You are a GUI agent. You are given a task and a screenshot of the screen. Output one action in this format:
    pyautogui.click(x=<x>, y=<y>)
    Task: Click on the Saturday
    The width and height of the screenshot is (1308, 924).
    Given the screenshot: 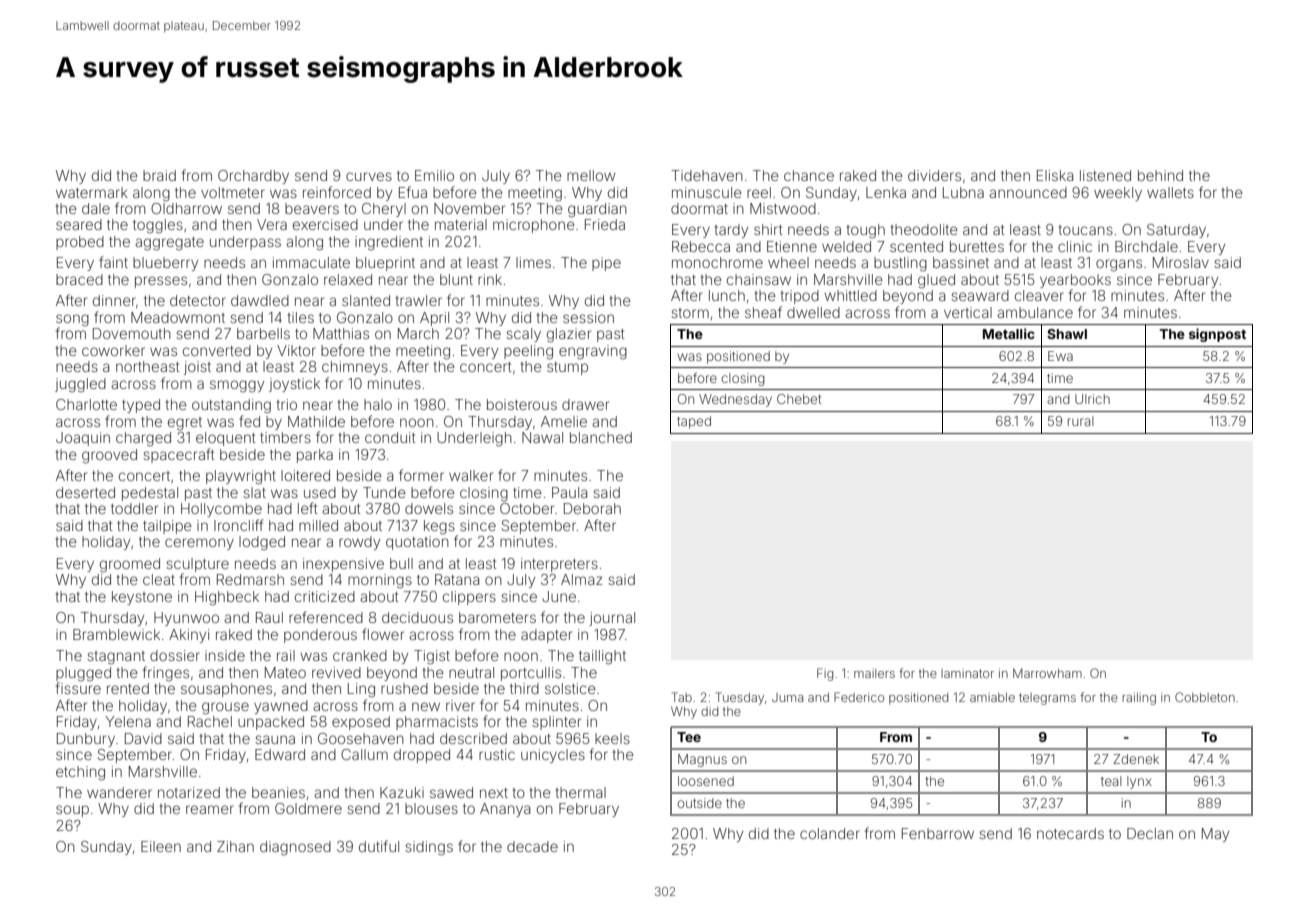 What is the action you would take?
    pyautogui.click(x=1176, y=231)
